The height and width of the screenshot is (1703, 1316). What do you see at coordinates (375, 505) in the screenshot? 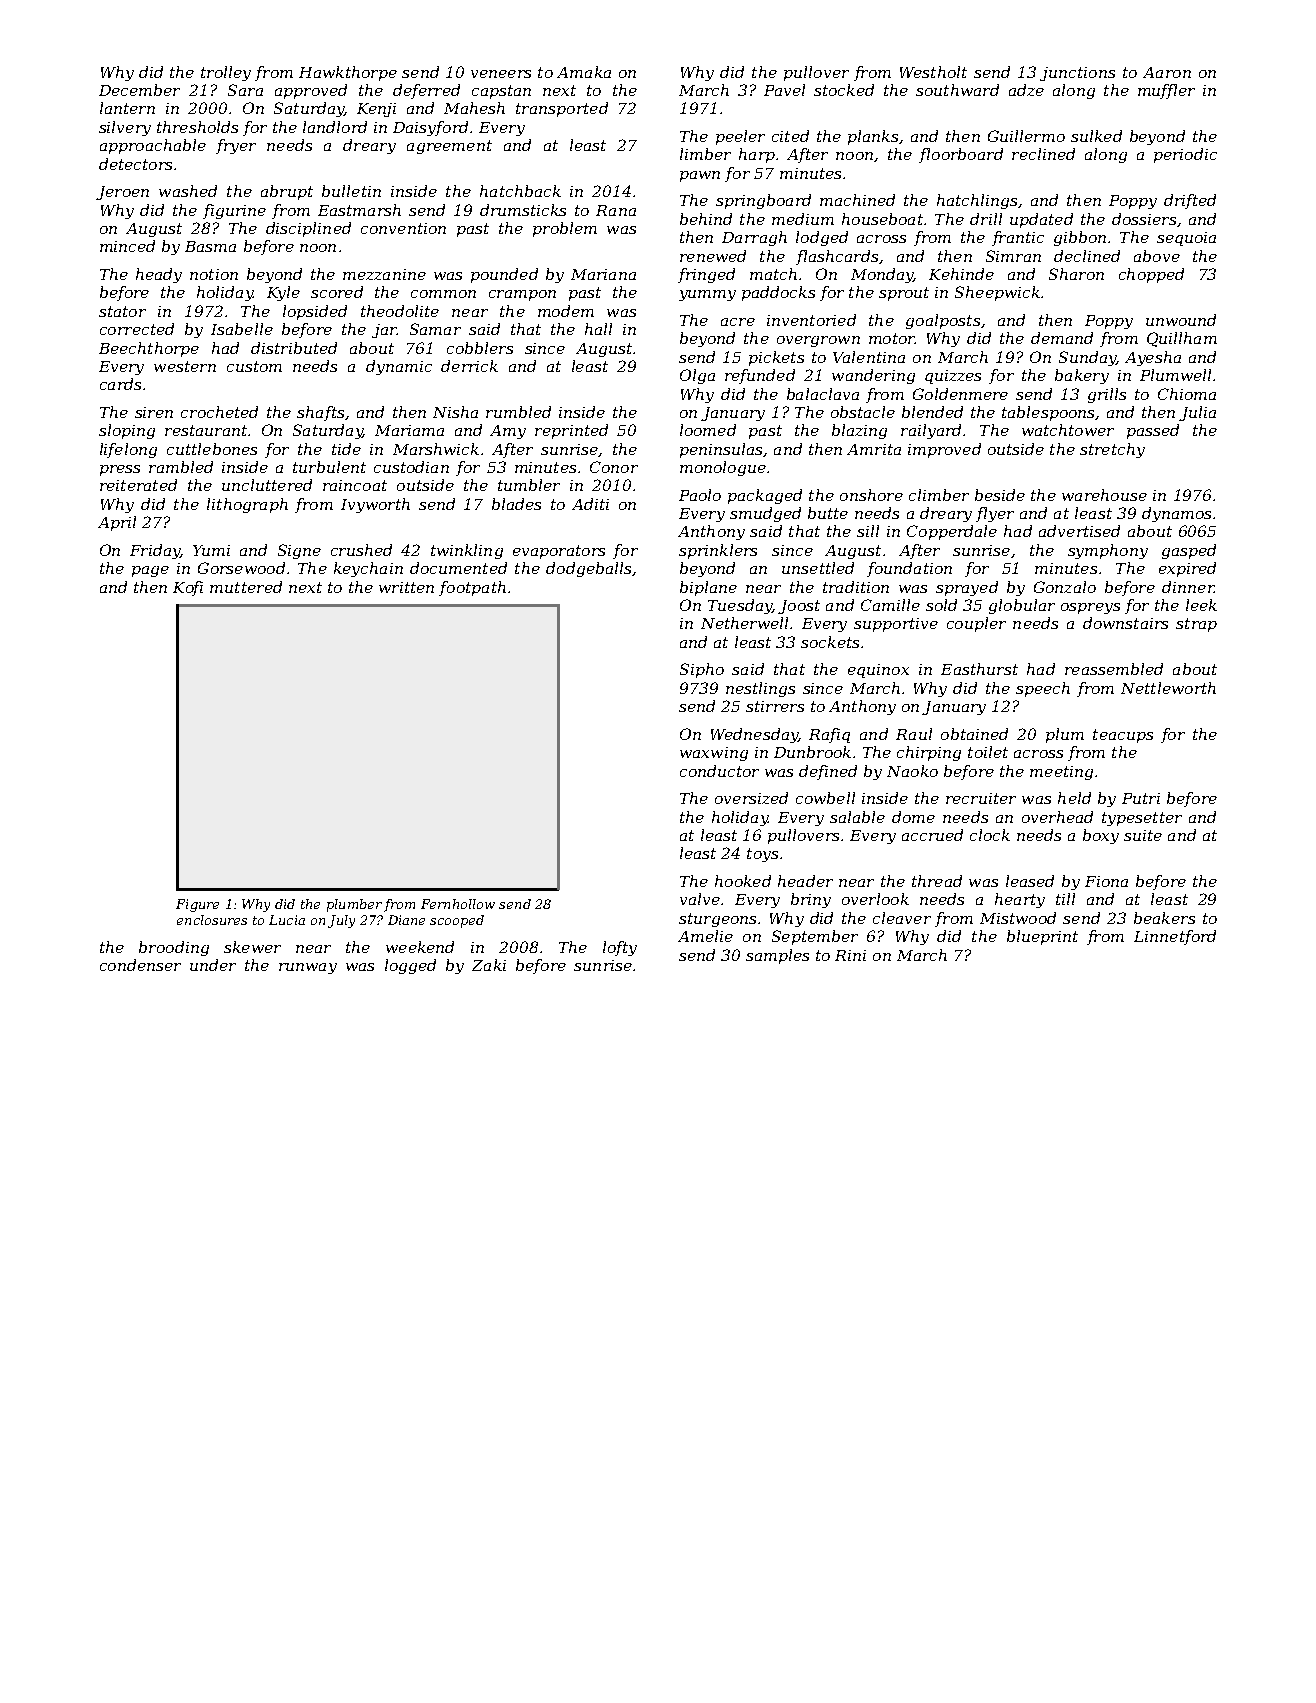
I see `Ivyworth` at bounding box center [375, 505].
